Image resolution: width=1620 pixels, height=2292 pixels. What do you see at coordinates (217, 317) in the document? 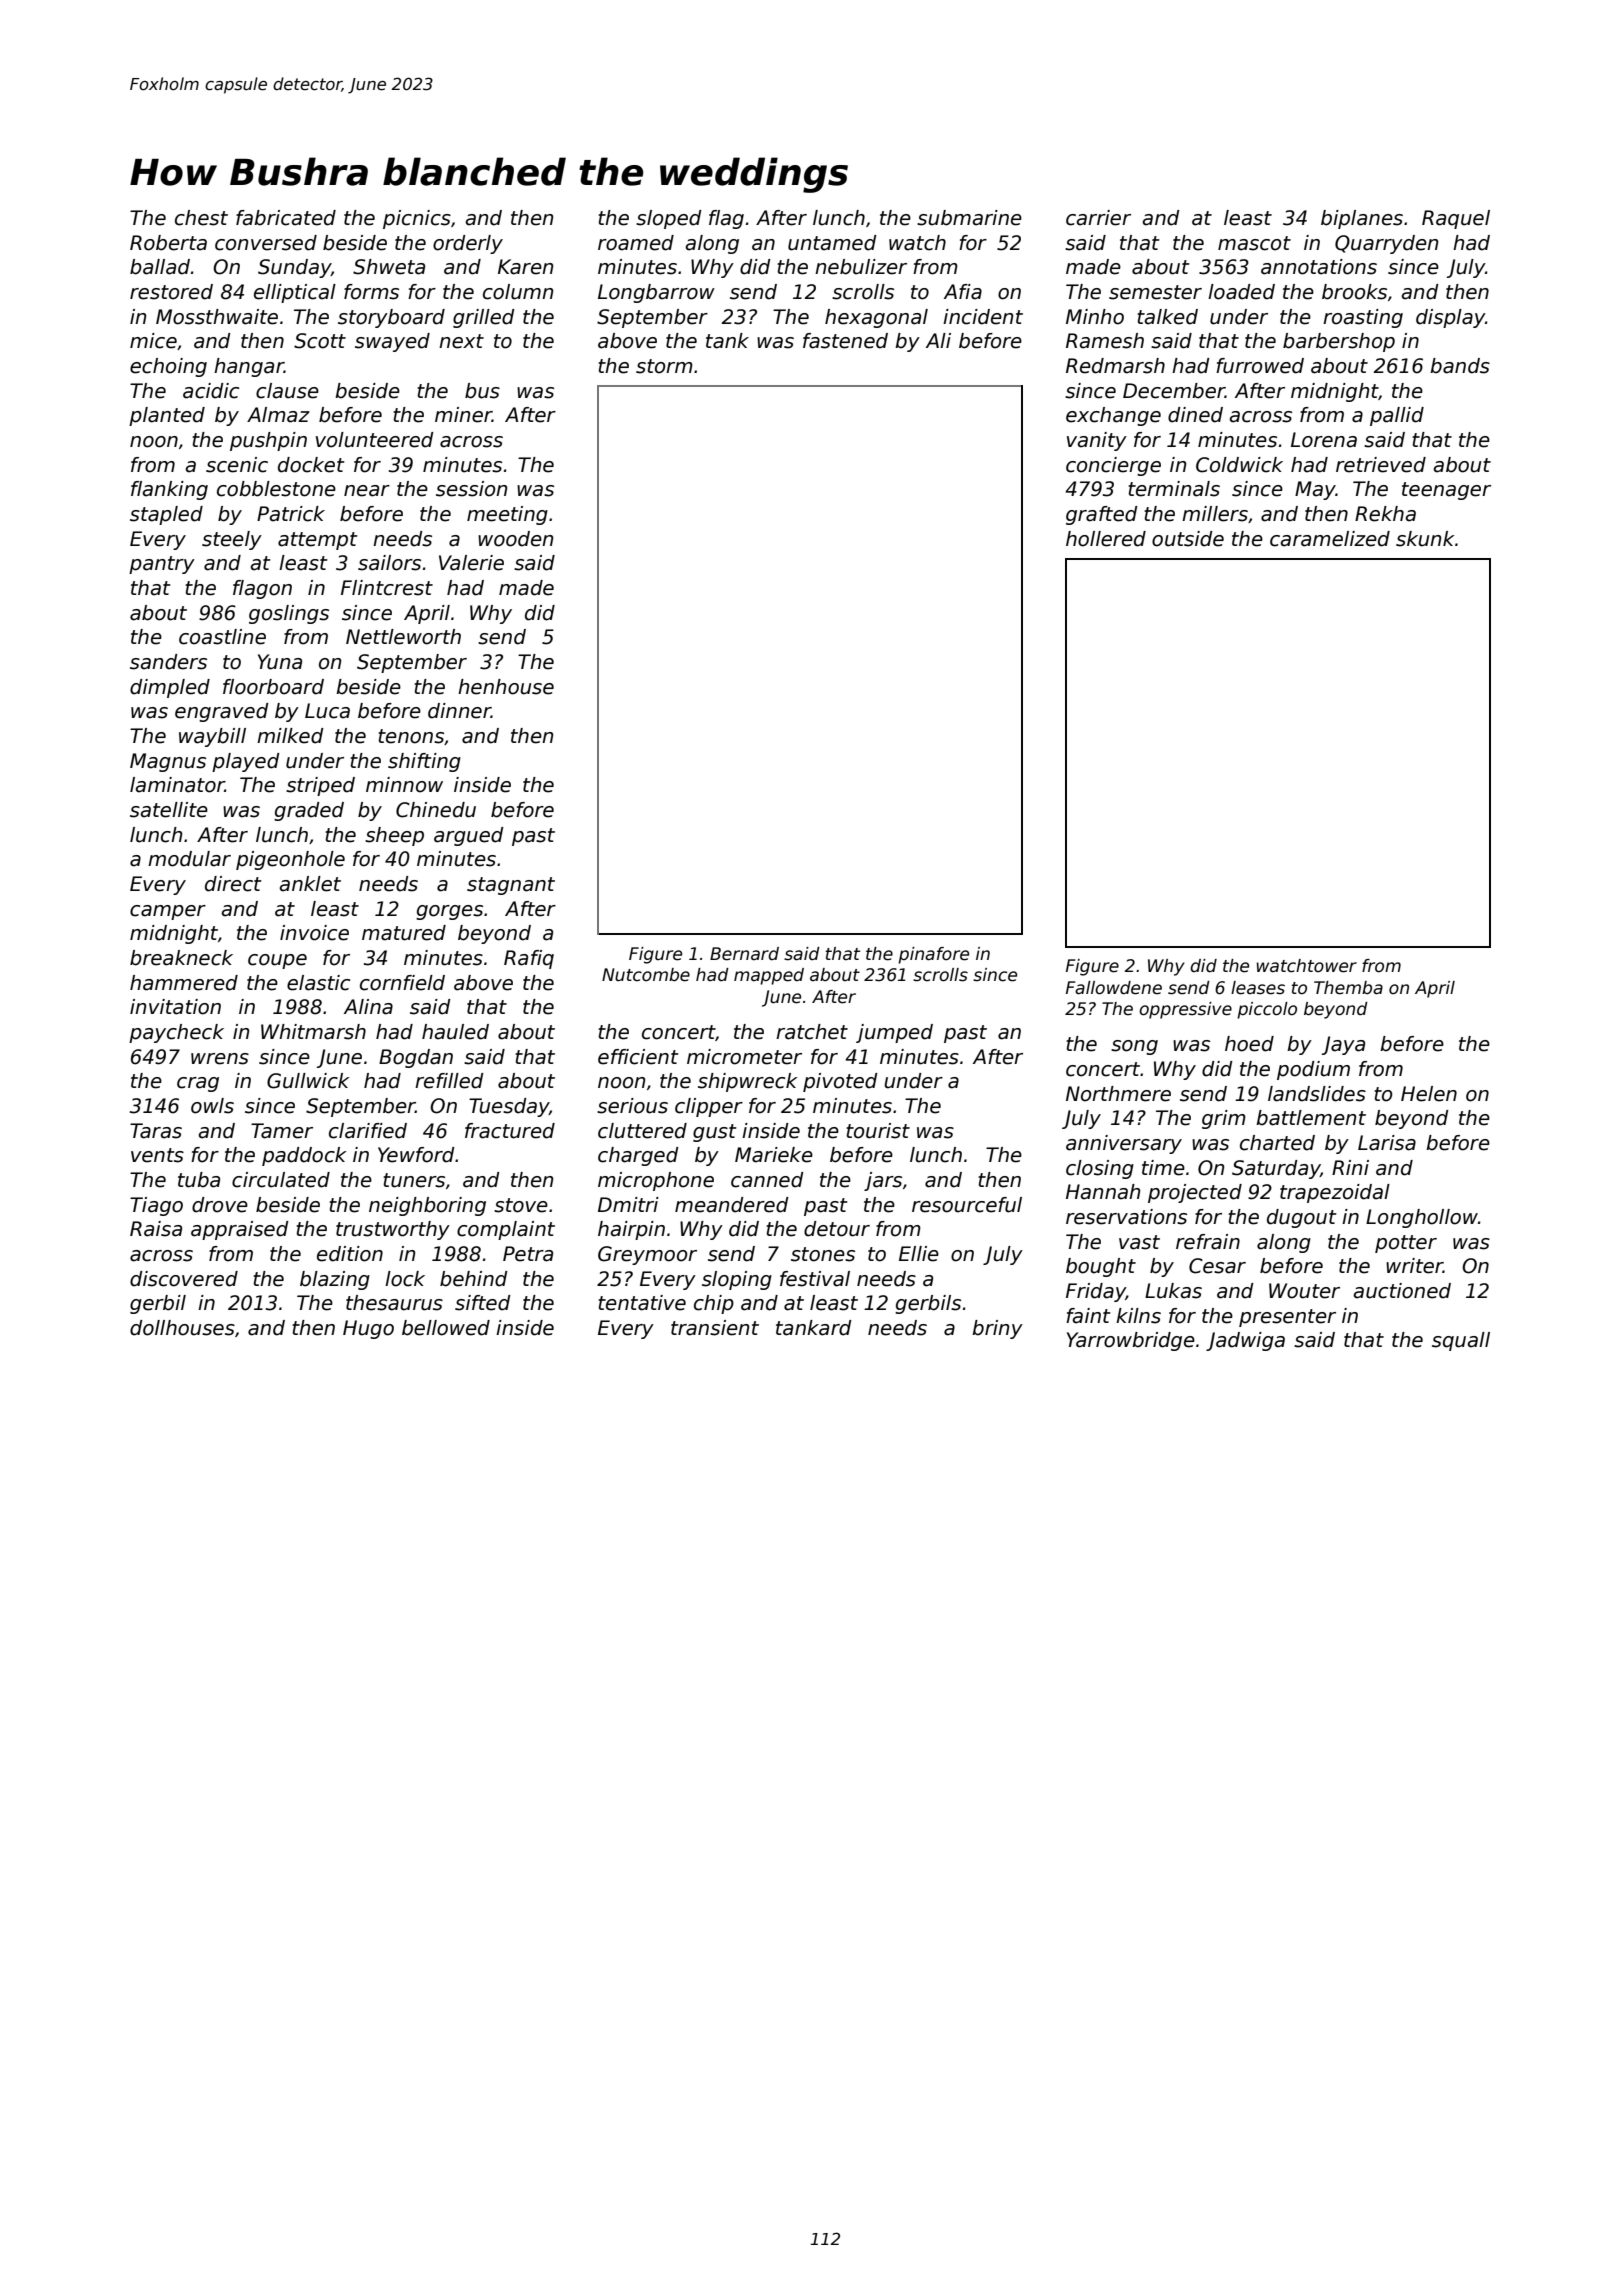
I see `Mossthwaite` at bounding box center [217, 317].
